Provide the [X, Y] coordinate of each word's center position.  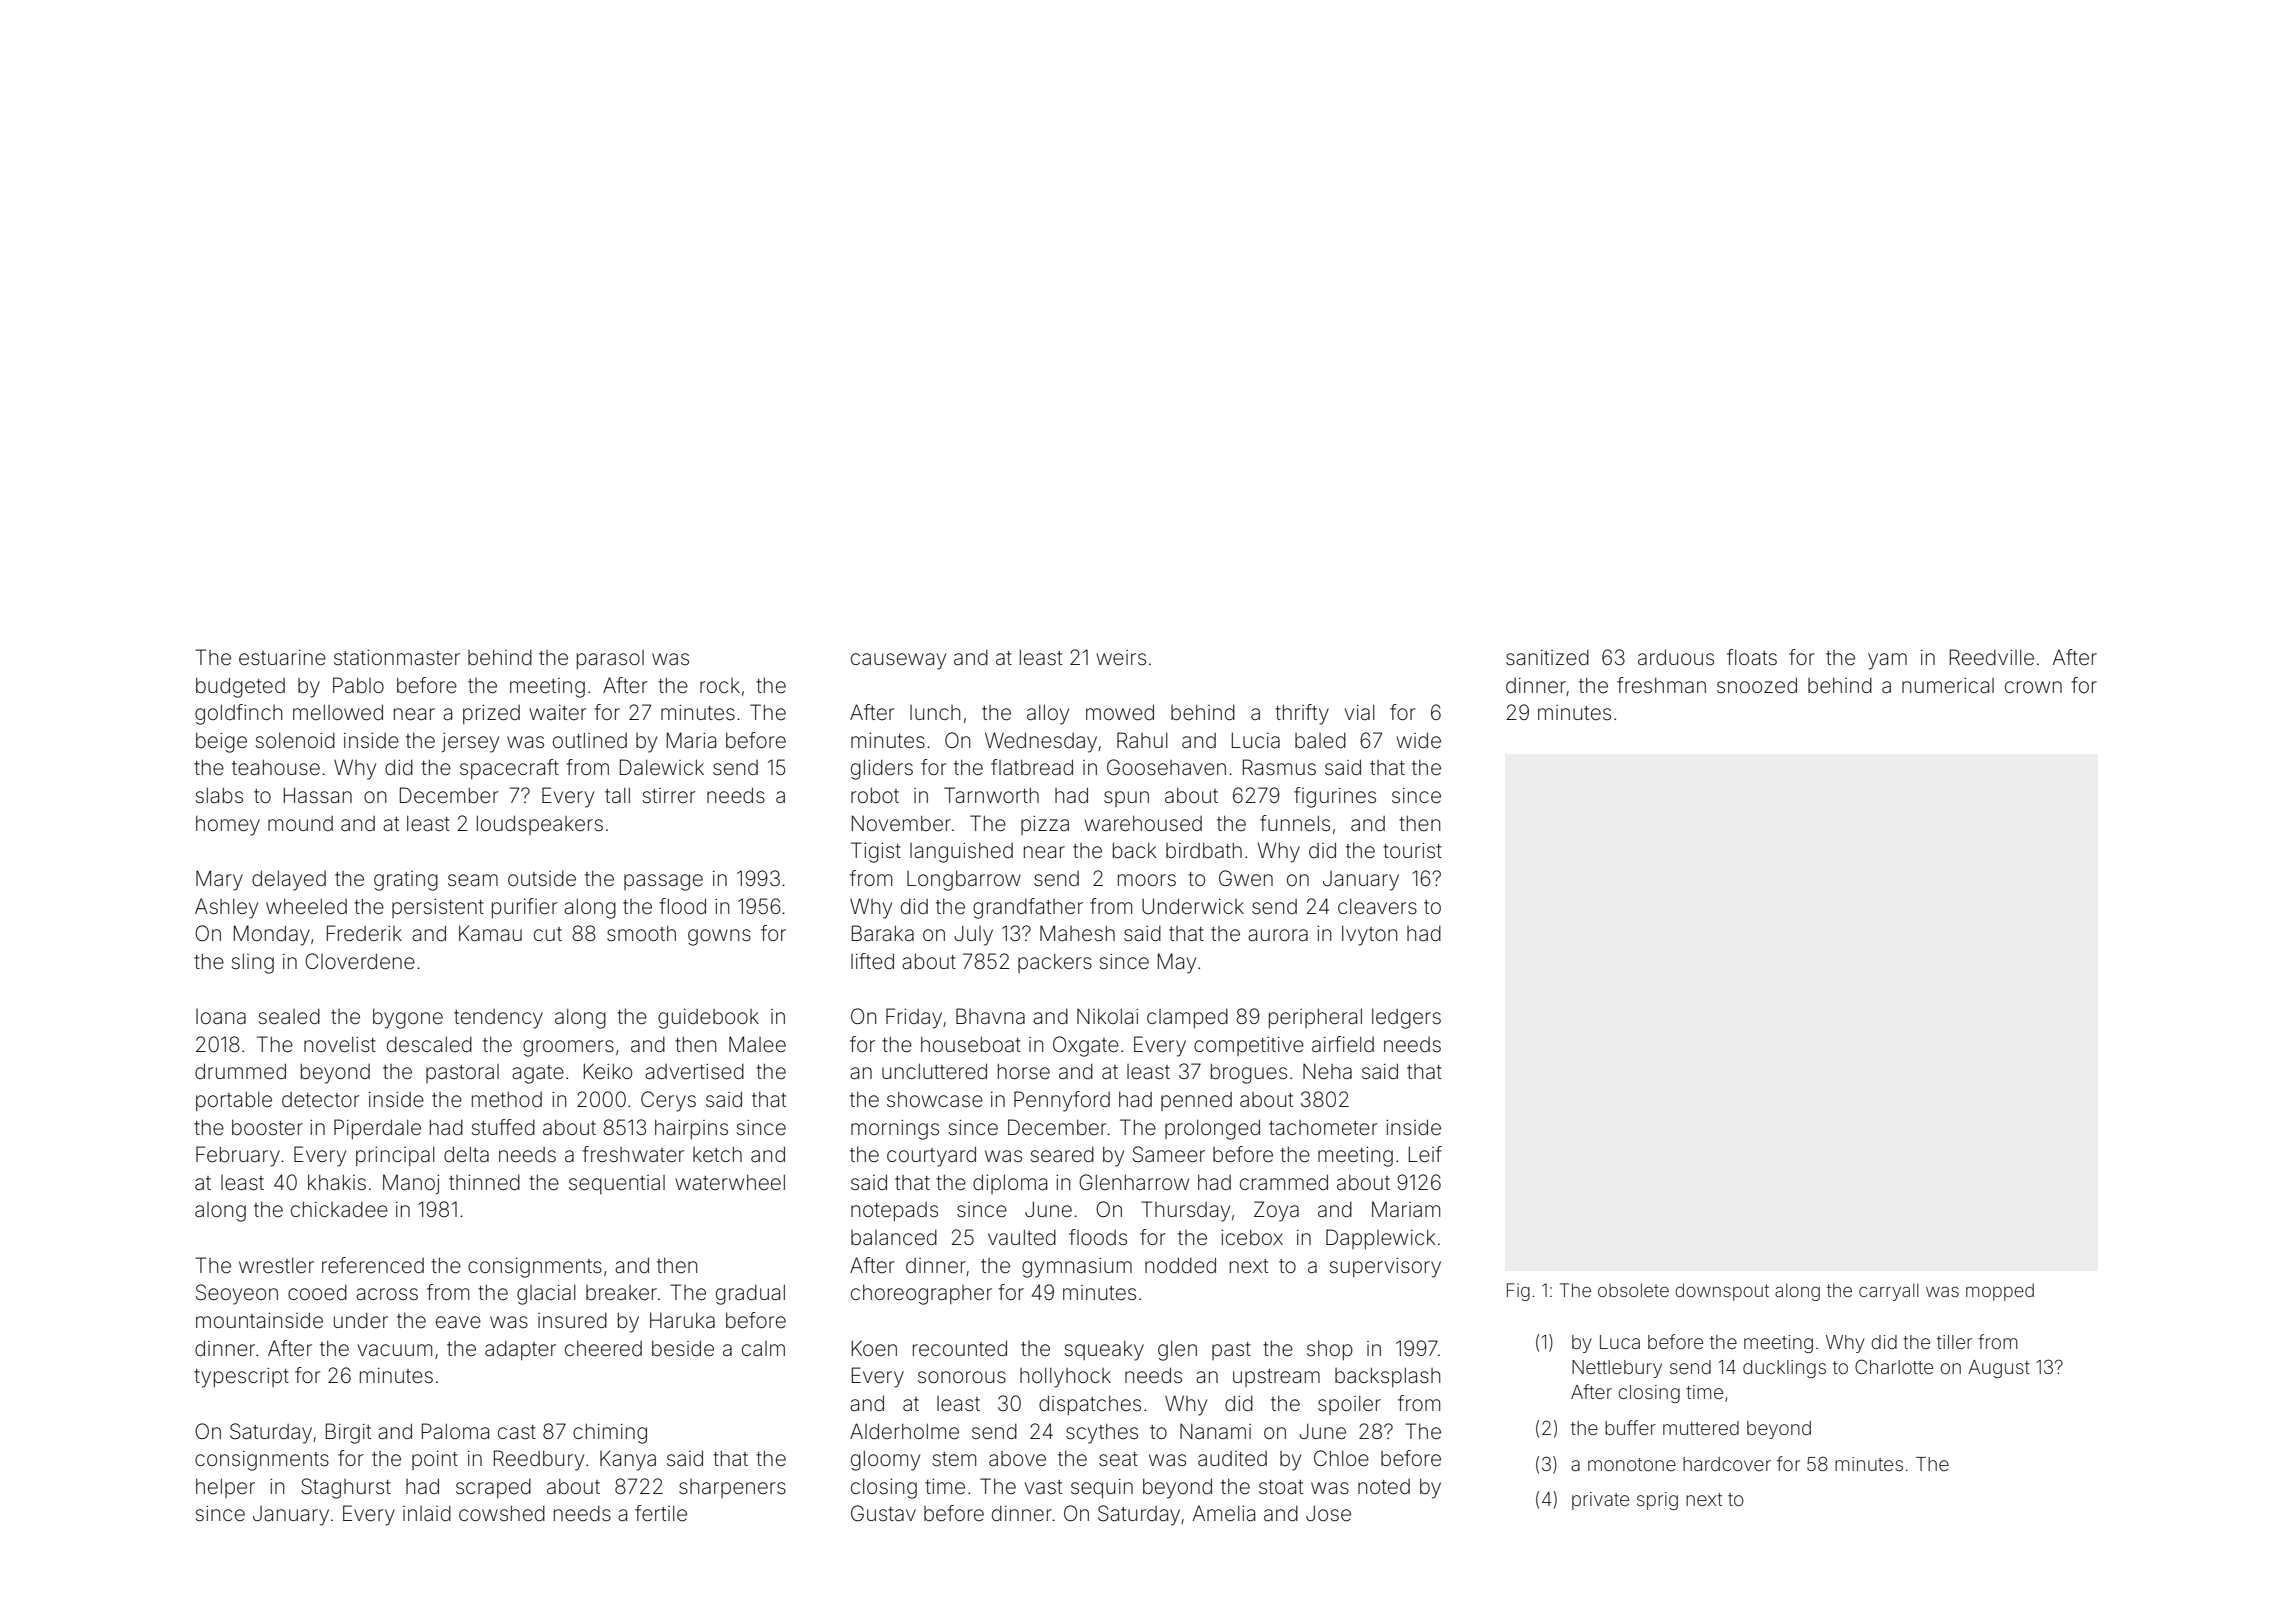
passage [663, 882]
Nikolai [1107, 1016]
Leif [1425, 1154]
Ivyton [1369, 935]
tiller [1954, 1342]
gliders [882, 769]
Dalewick [662, 767]
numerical [1948, 685]
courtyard [931, 1156]
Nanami [1215, 1431]
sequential [617, 1184]
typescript [241, 1378]
